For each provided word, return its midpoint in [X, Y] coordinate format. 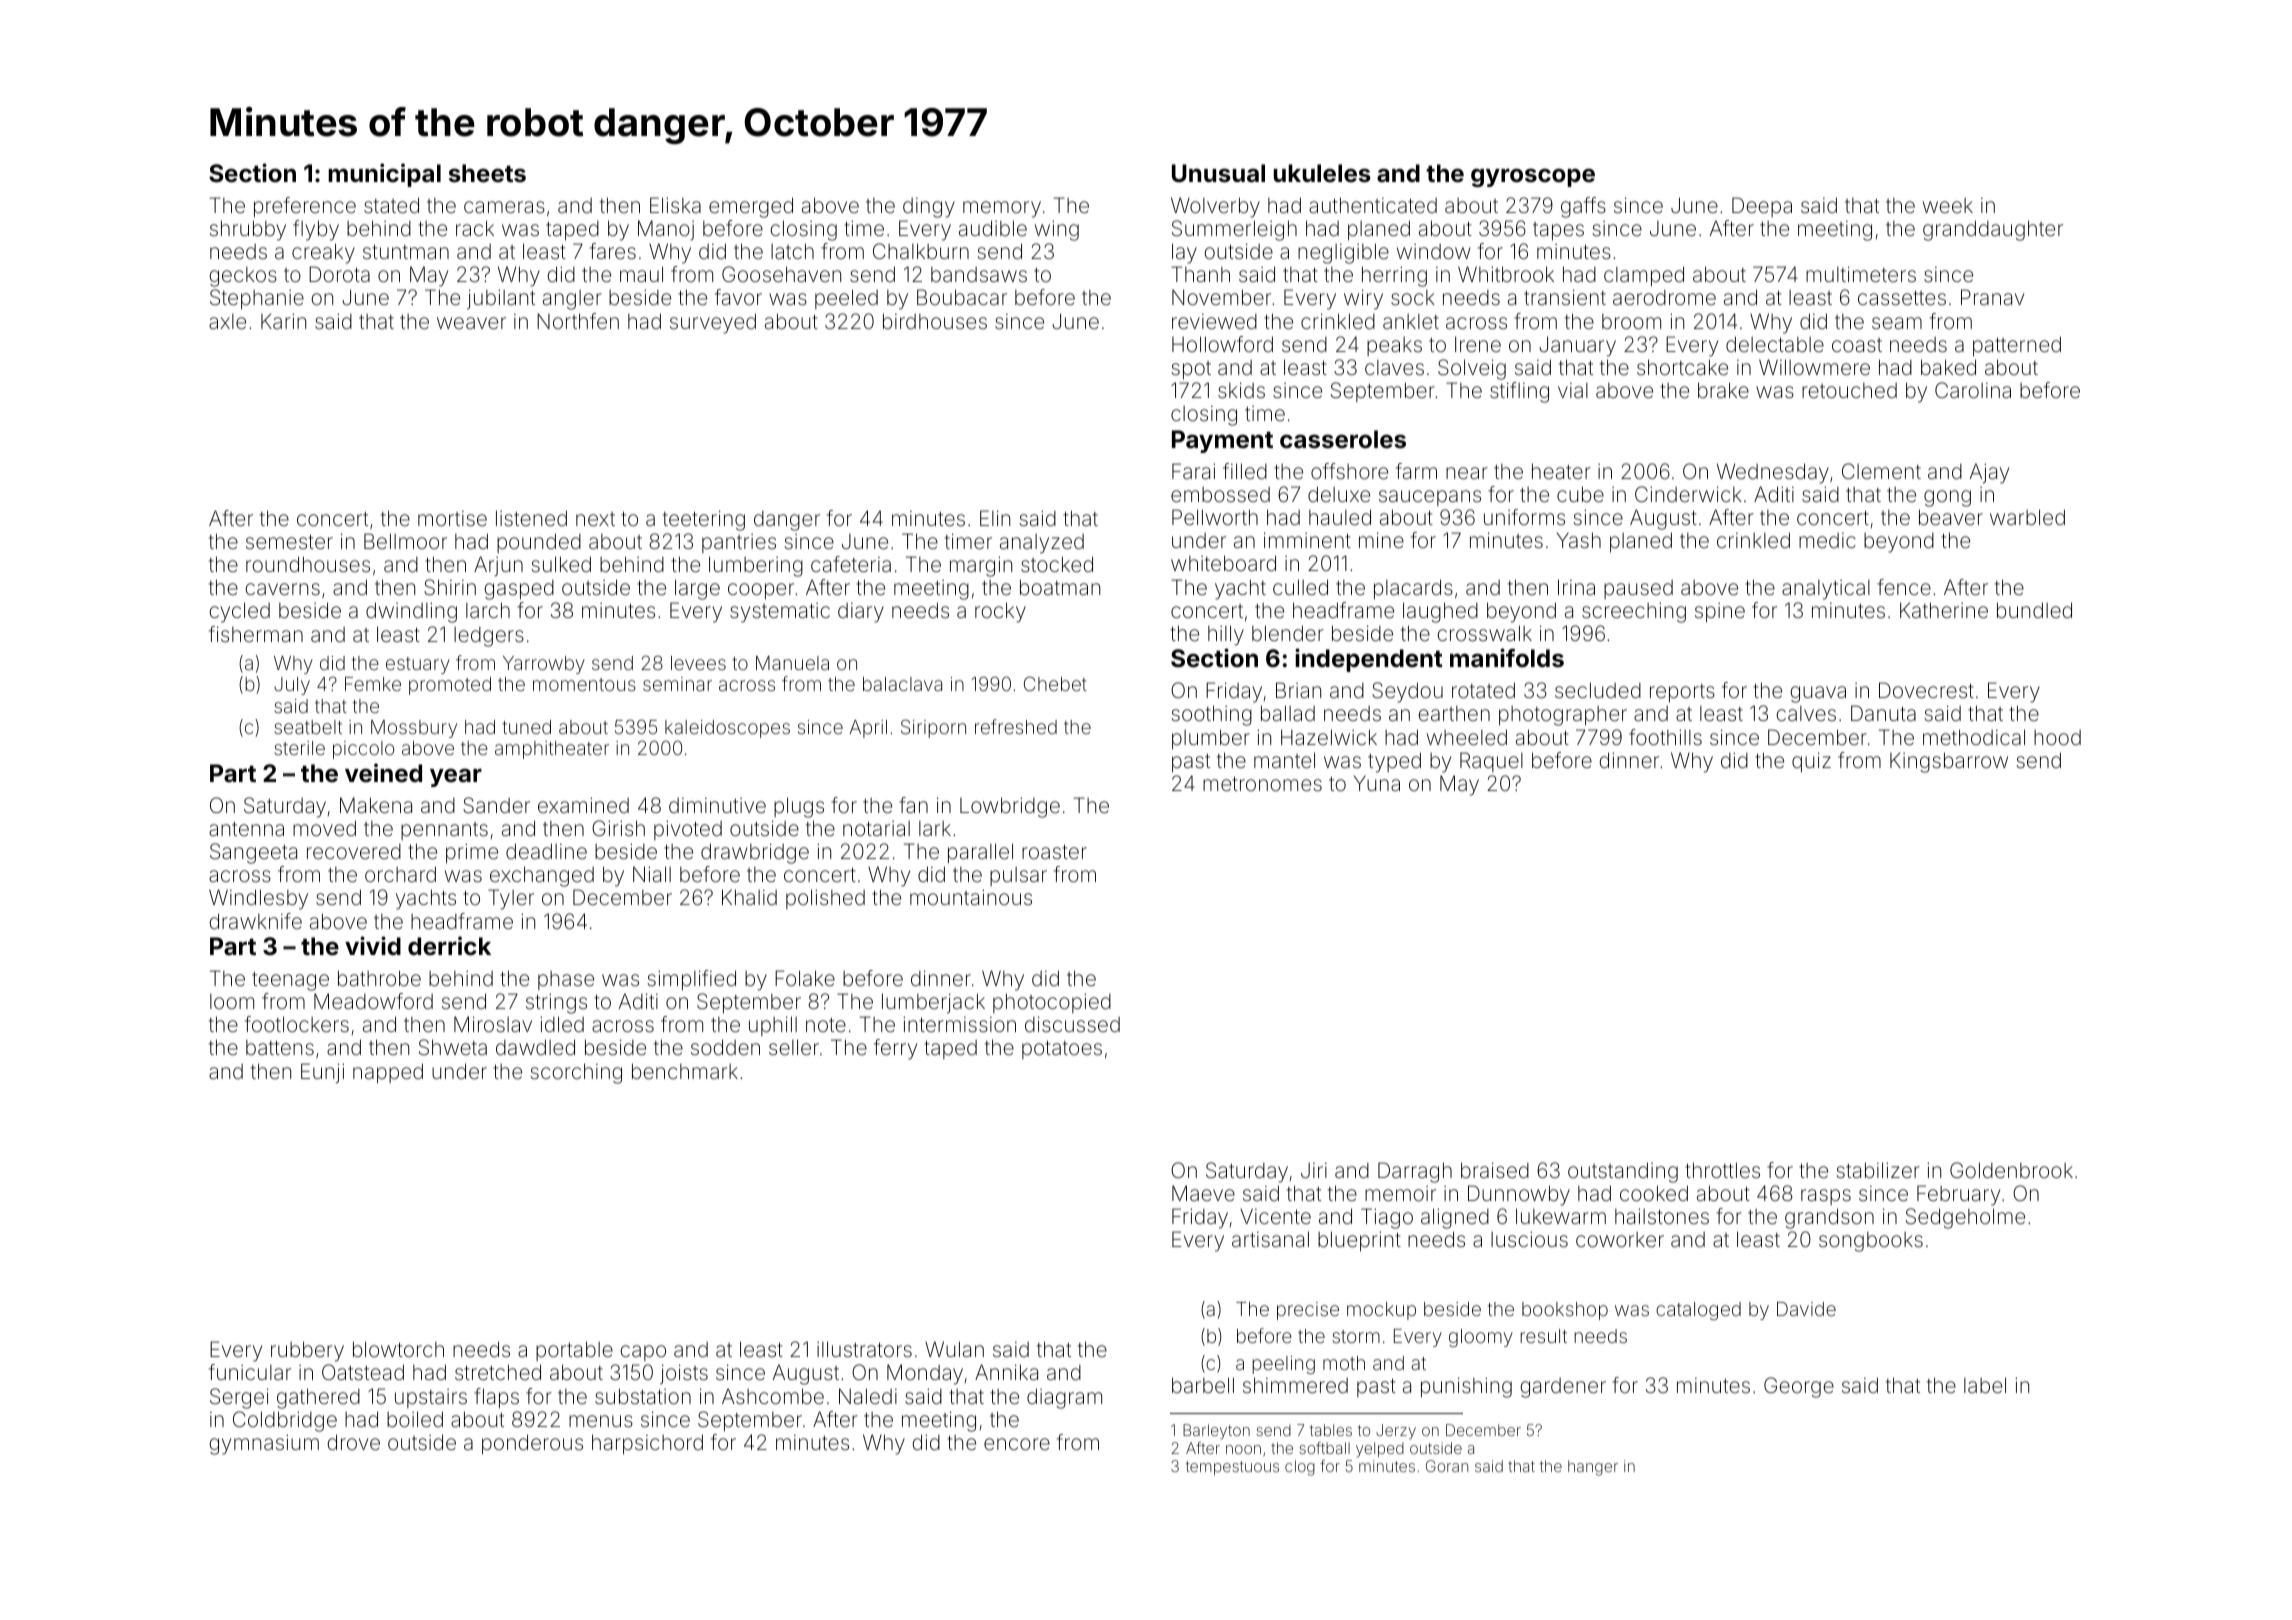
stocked [1057, 564]
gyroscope [1533, 177]
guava [1818, 694]
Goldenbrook [2011, 1170]
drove [353, 1442]
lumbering [756, 566]
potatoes [1062, 1050]
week [1948, 205]
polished [825, 899]
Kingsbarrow [1949, 762]
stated [391, 205]
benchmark [685, 1071]
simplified [691, 980]
